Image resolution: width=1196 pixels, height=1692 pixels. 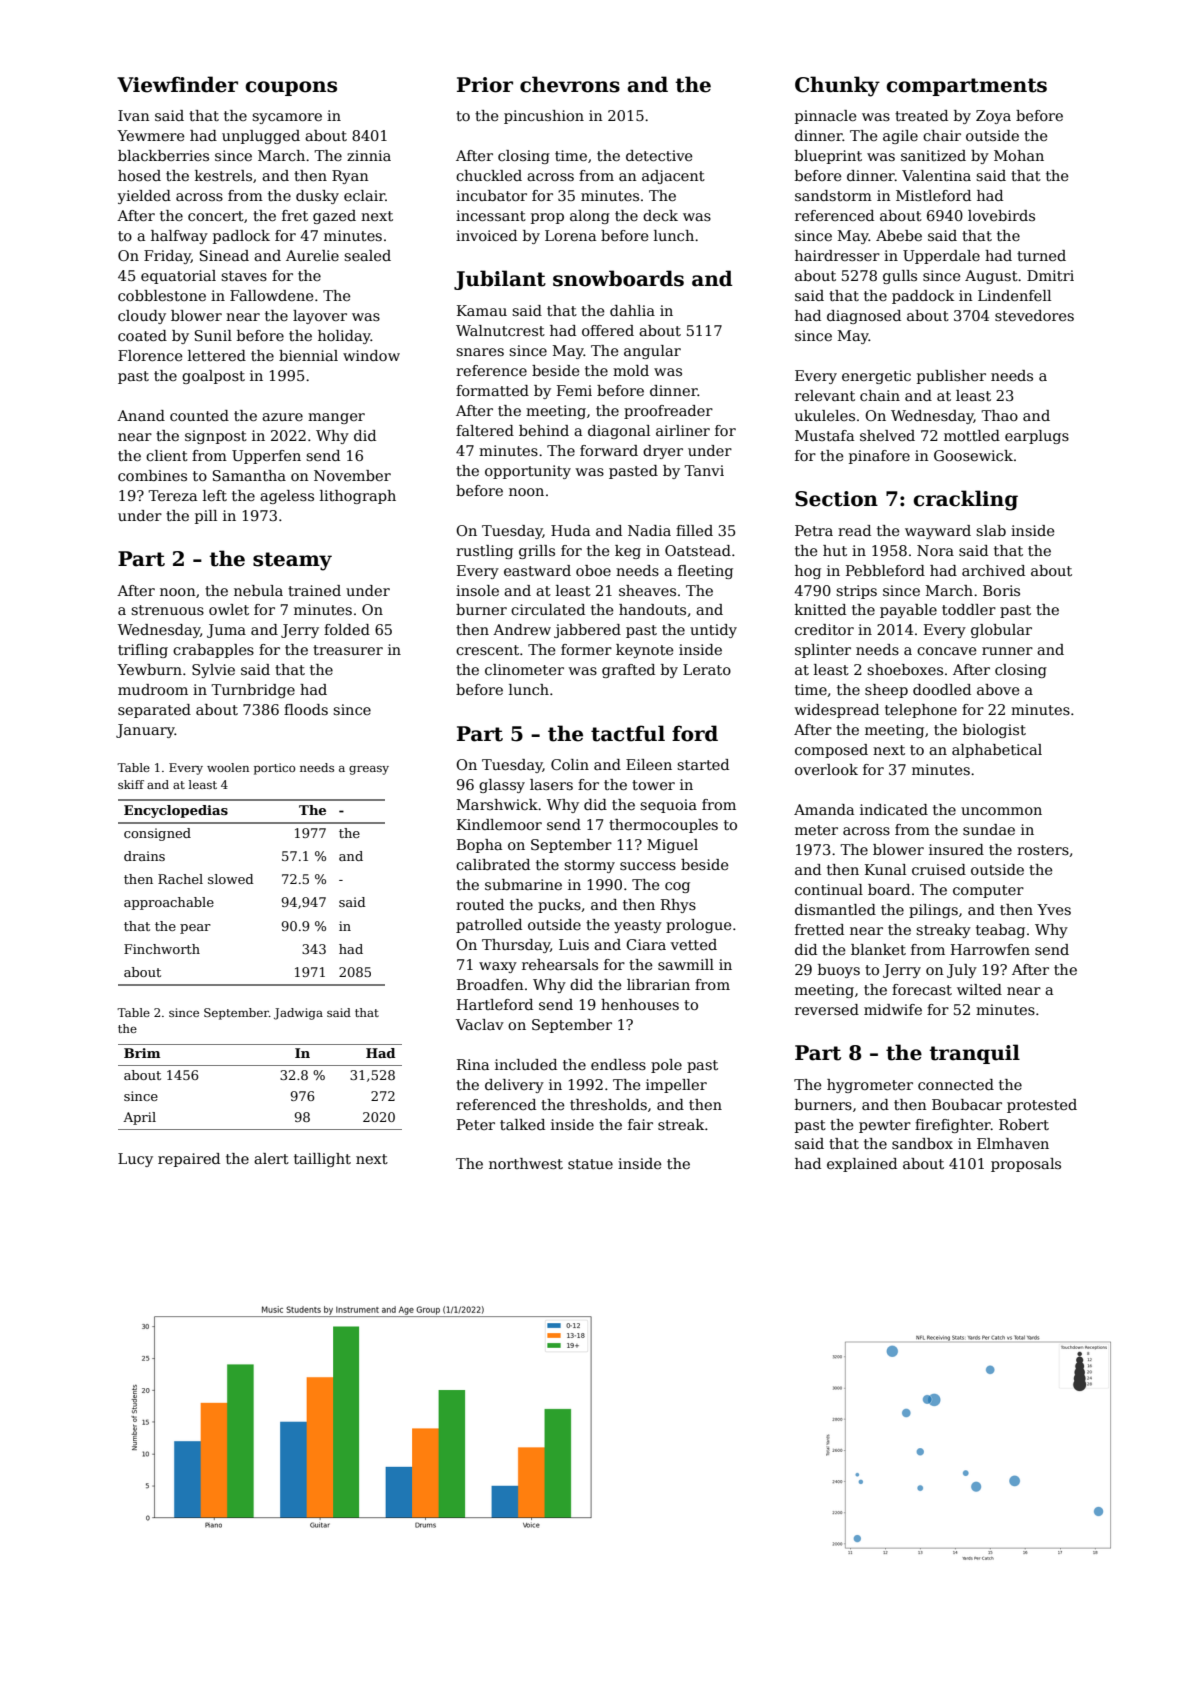 I want to click on chair, so click(x=942, y=135).
